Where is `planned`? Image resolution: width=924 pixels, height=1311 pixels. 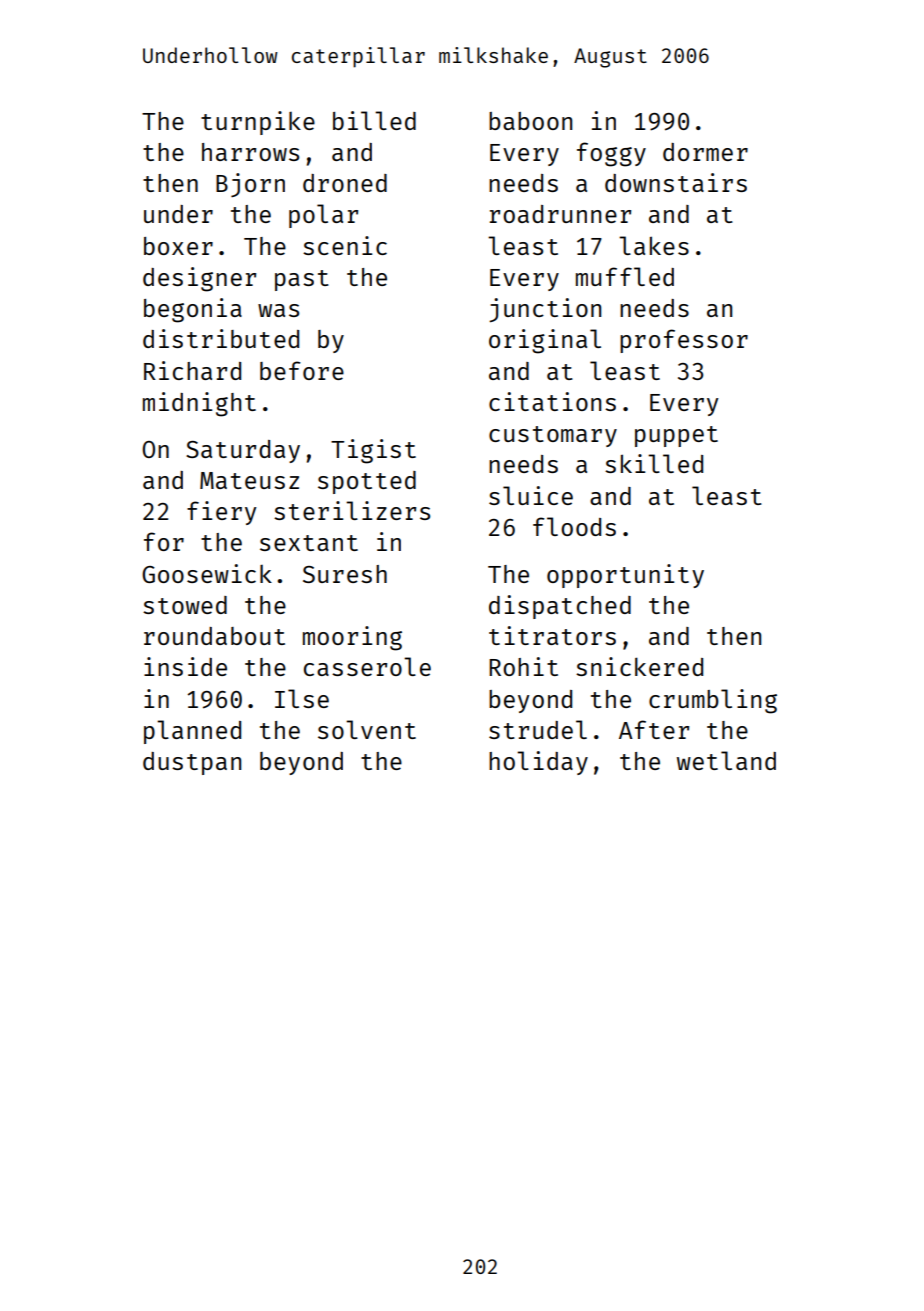 planned is located at coordinates (192, 732).
